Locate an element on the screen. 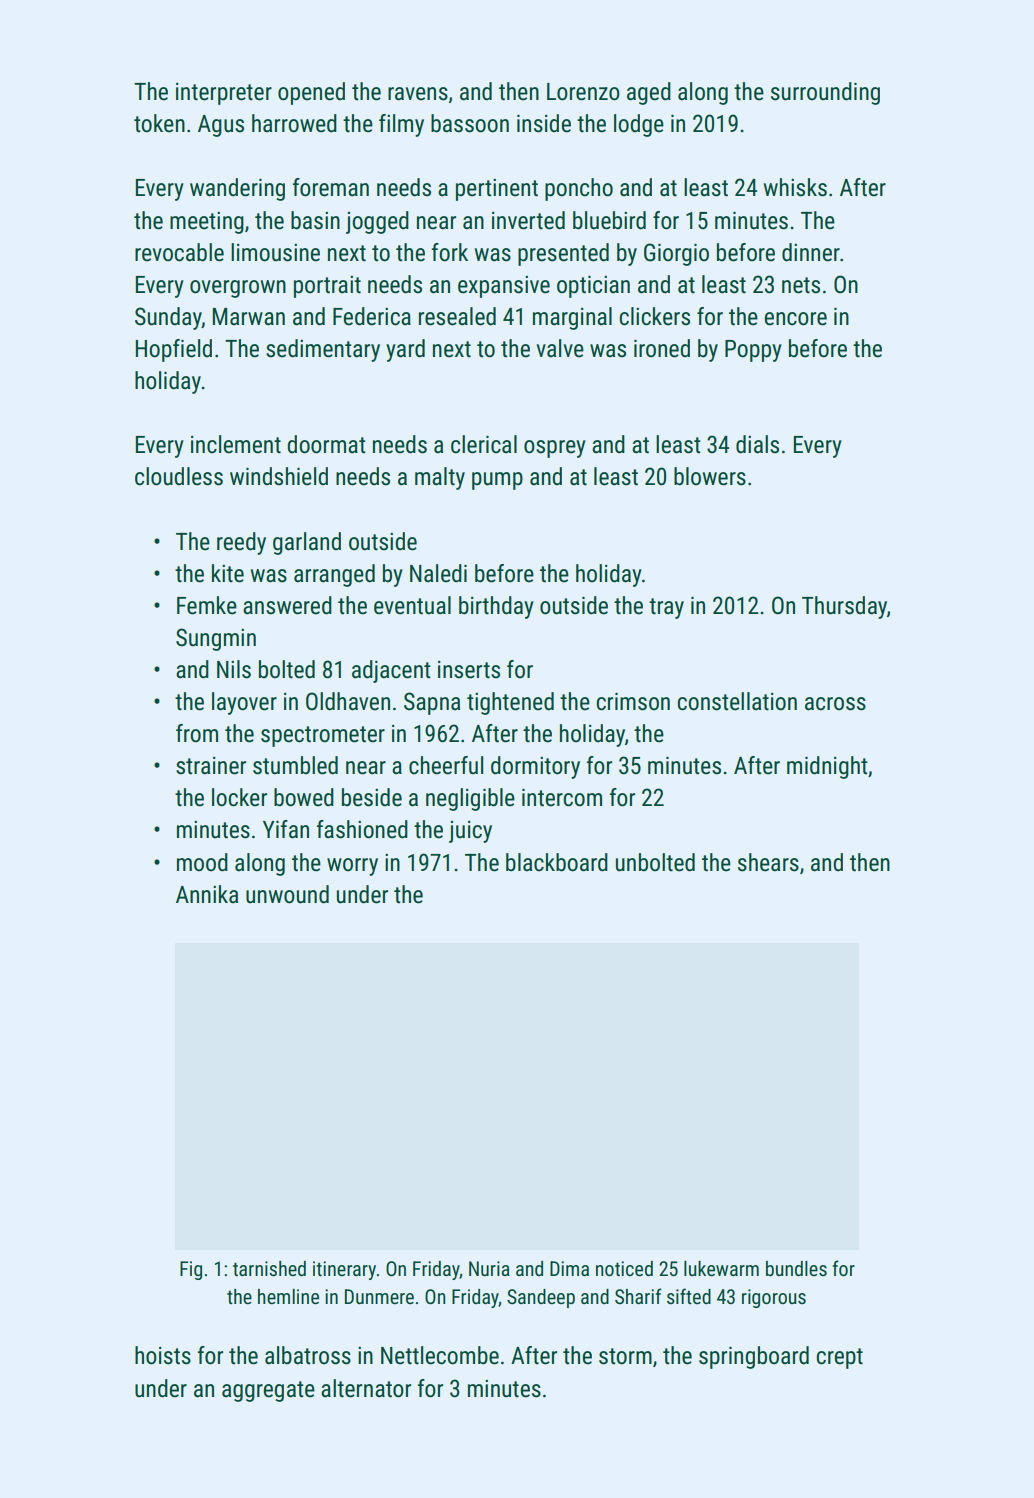  Fig is located at coordinates (191, 1270).
